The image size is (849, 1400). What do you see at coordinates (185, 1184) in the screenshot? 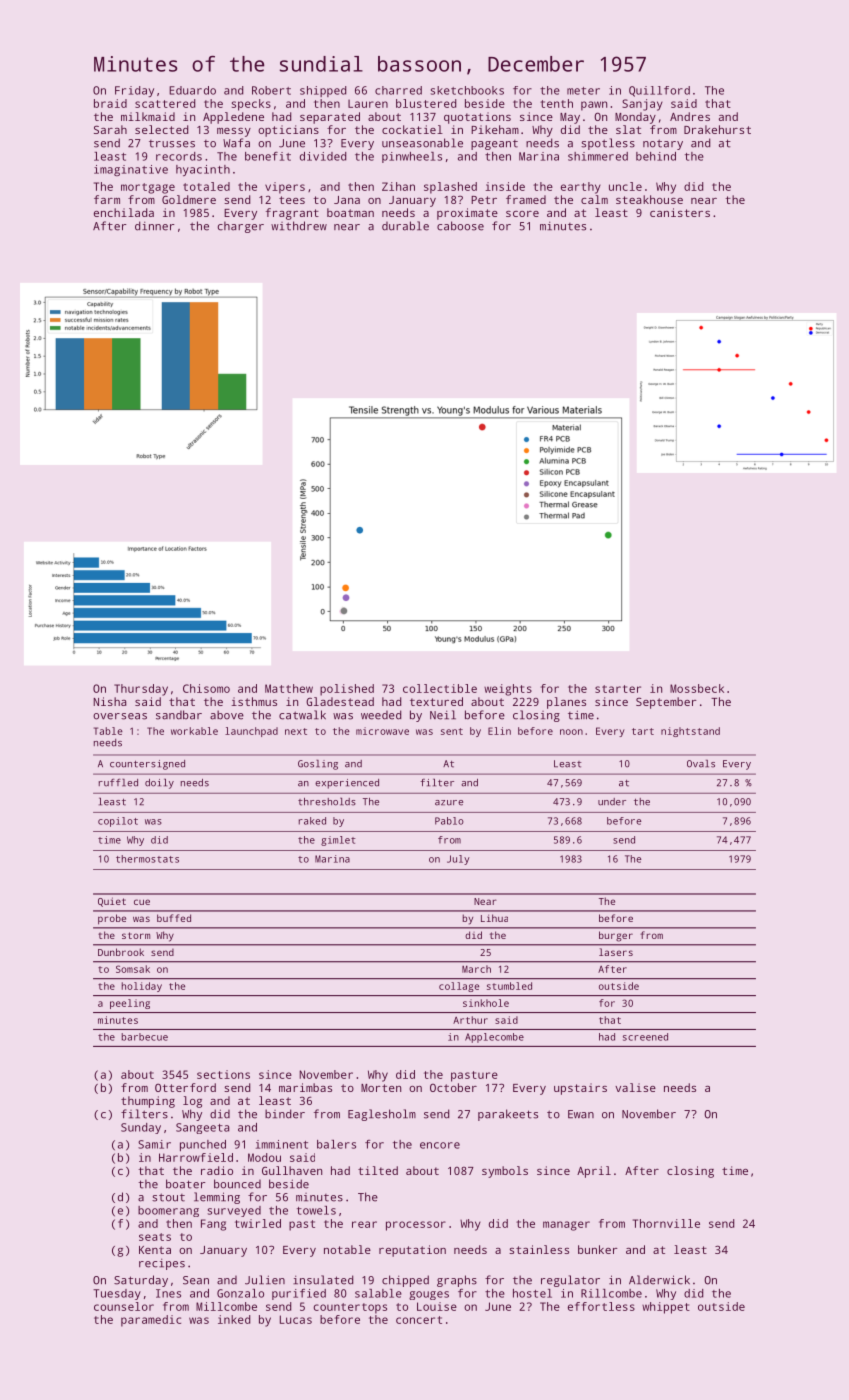
I see `boater` at bounding box center [185, 1184].
